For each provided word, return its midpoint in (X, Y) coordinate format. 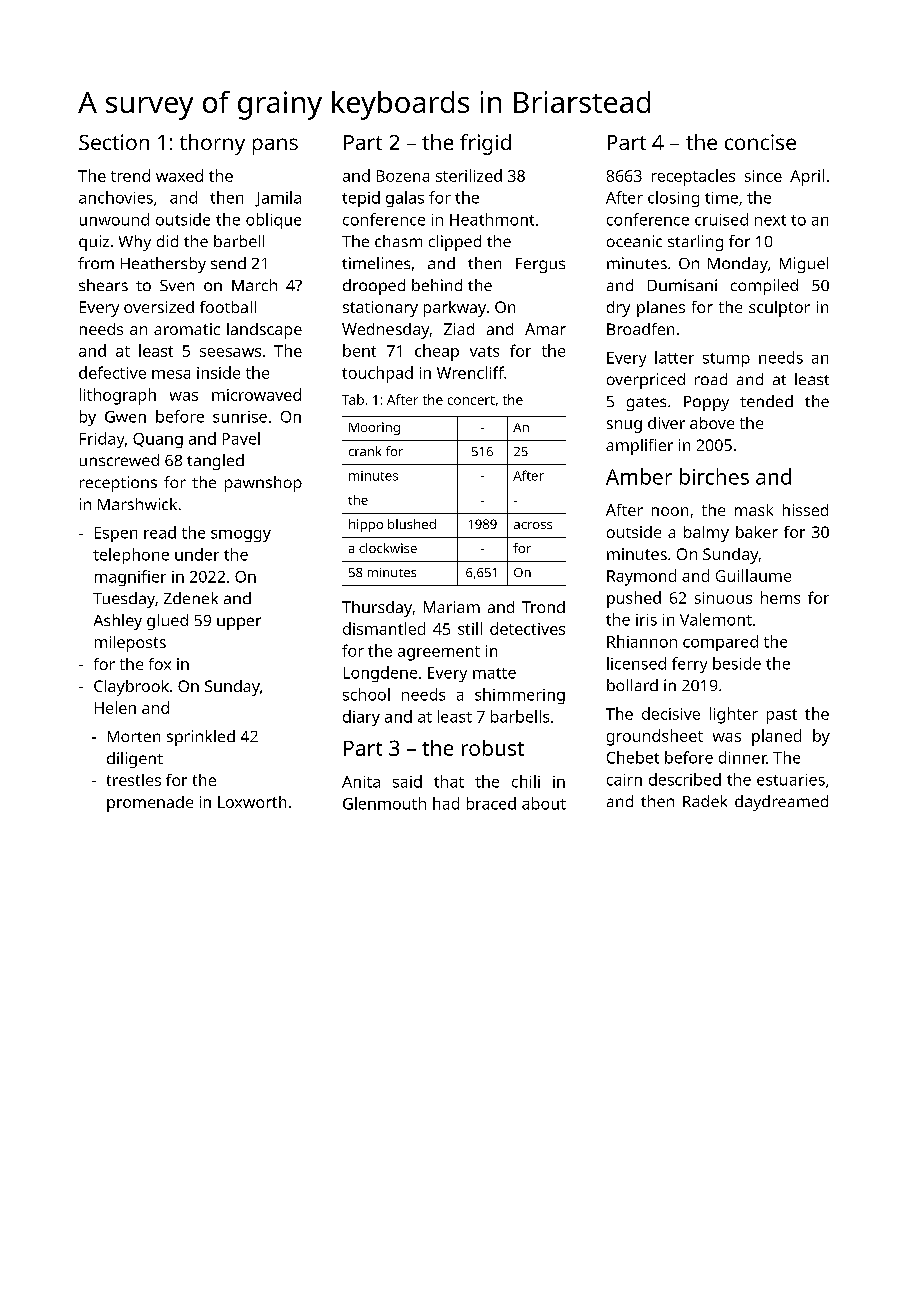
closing (673, 199)
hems (780, 597)
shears (103, 285)
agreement (439, 653)
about (544, 803)
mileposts (130, 644)
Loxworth (252, 802)
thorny (212, 144)
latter (674, 357)
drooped (374, 287)
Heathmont (492, 219)
